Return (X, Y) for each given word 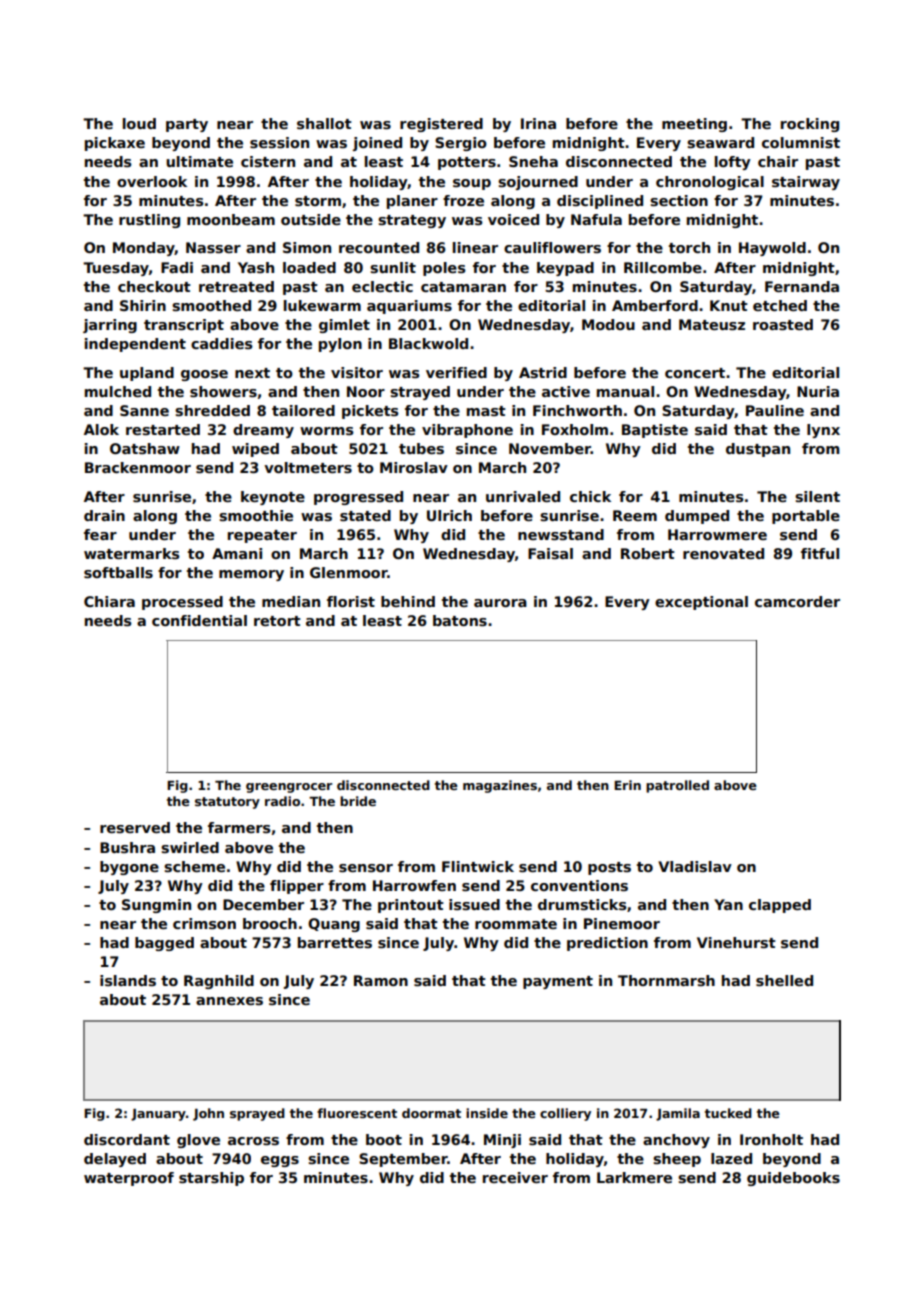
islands (128, 980)
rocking (810, 125)
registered (441, 125)
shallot (324, 123)
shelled (784, 980)
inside (487, 1113)
